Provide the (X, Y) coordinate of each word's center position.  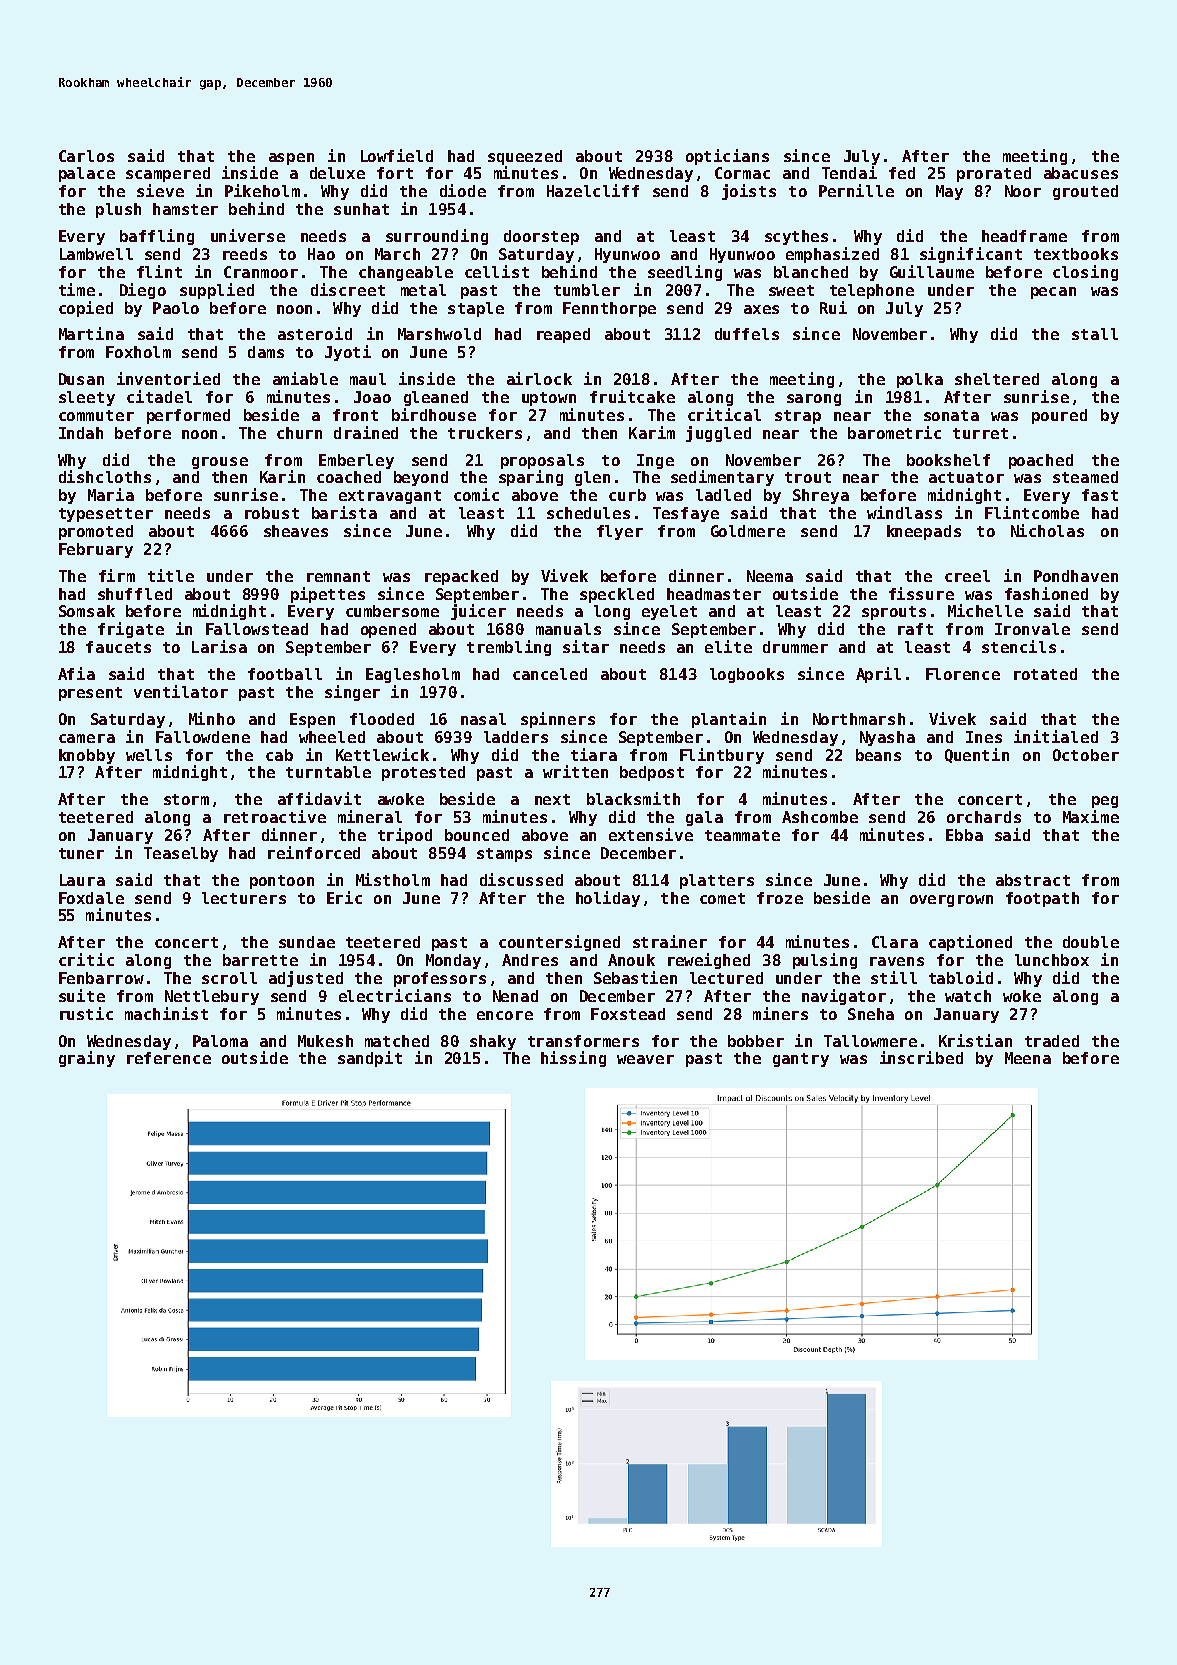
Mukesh (325, 1041)
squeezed (525, 157)
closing (1085, 273)
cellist (497, 271)
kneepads (924, 532)
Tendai (849, 172)
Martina (91, 333)
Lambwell (96, 254)
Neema (770, 576)
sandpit (370, 1059)
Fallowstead (257, 629)
